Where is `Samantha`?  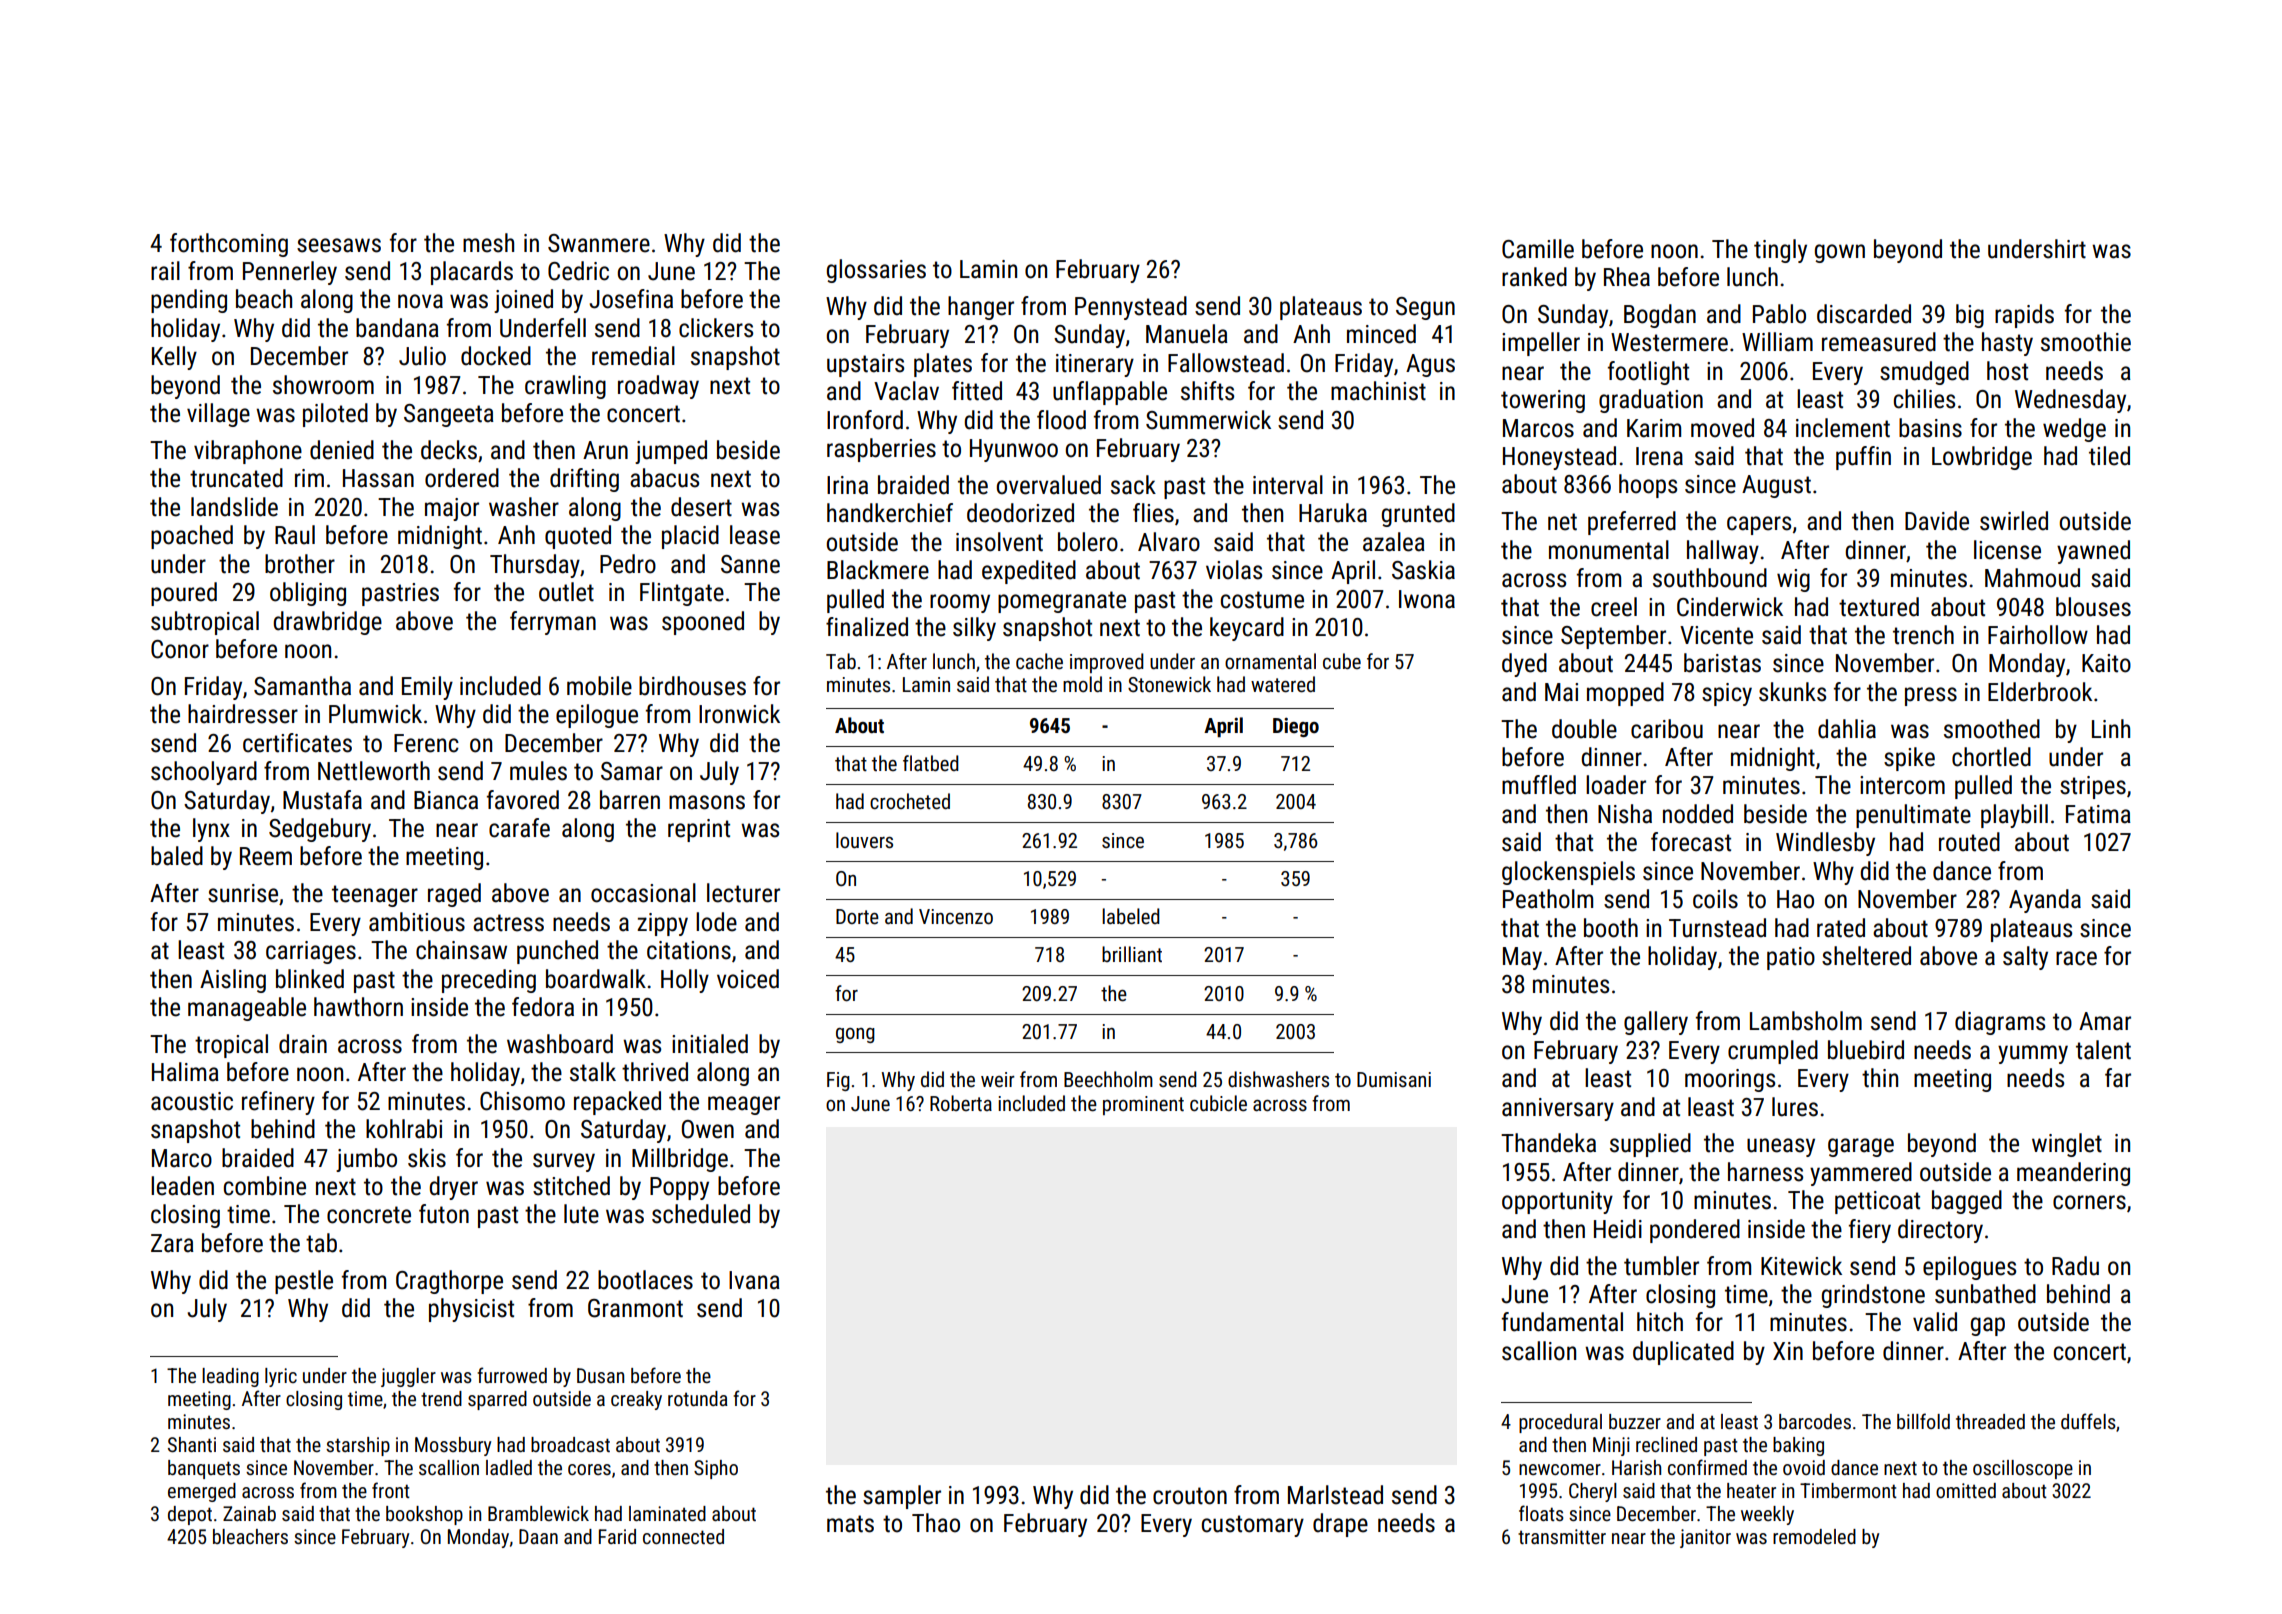 Samantha is located at coordinates (302, 686).
